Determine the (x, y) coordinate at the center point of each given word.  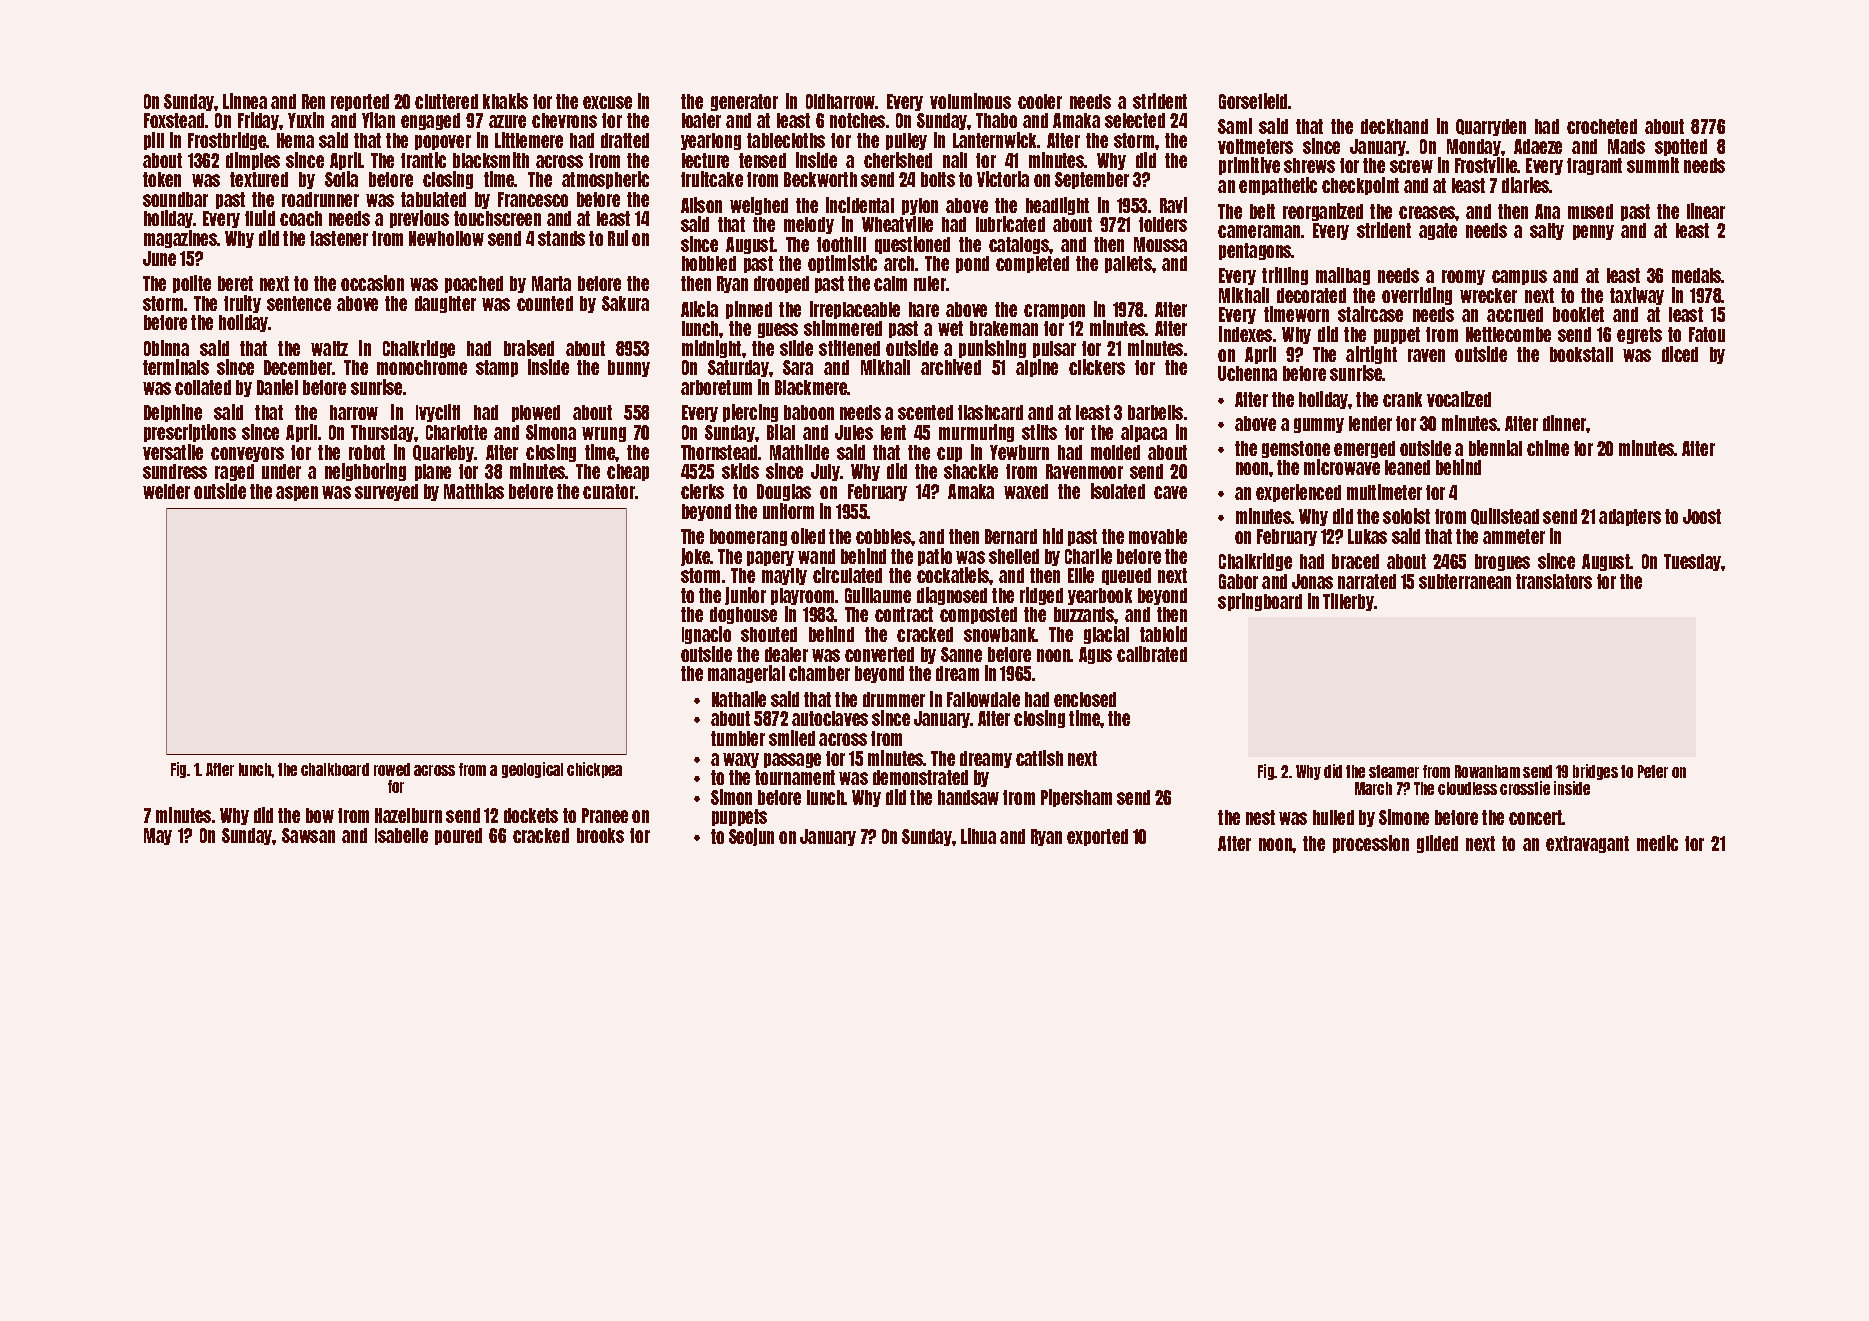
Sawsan (308, 835)
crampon (1054, 311)
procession (1371, 844)
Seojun (751, 837)
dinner (1565, 423)
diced (1680, 354)
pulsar (1054, 349)
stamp (497, 368)
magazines (181, 239)
